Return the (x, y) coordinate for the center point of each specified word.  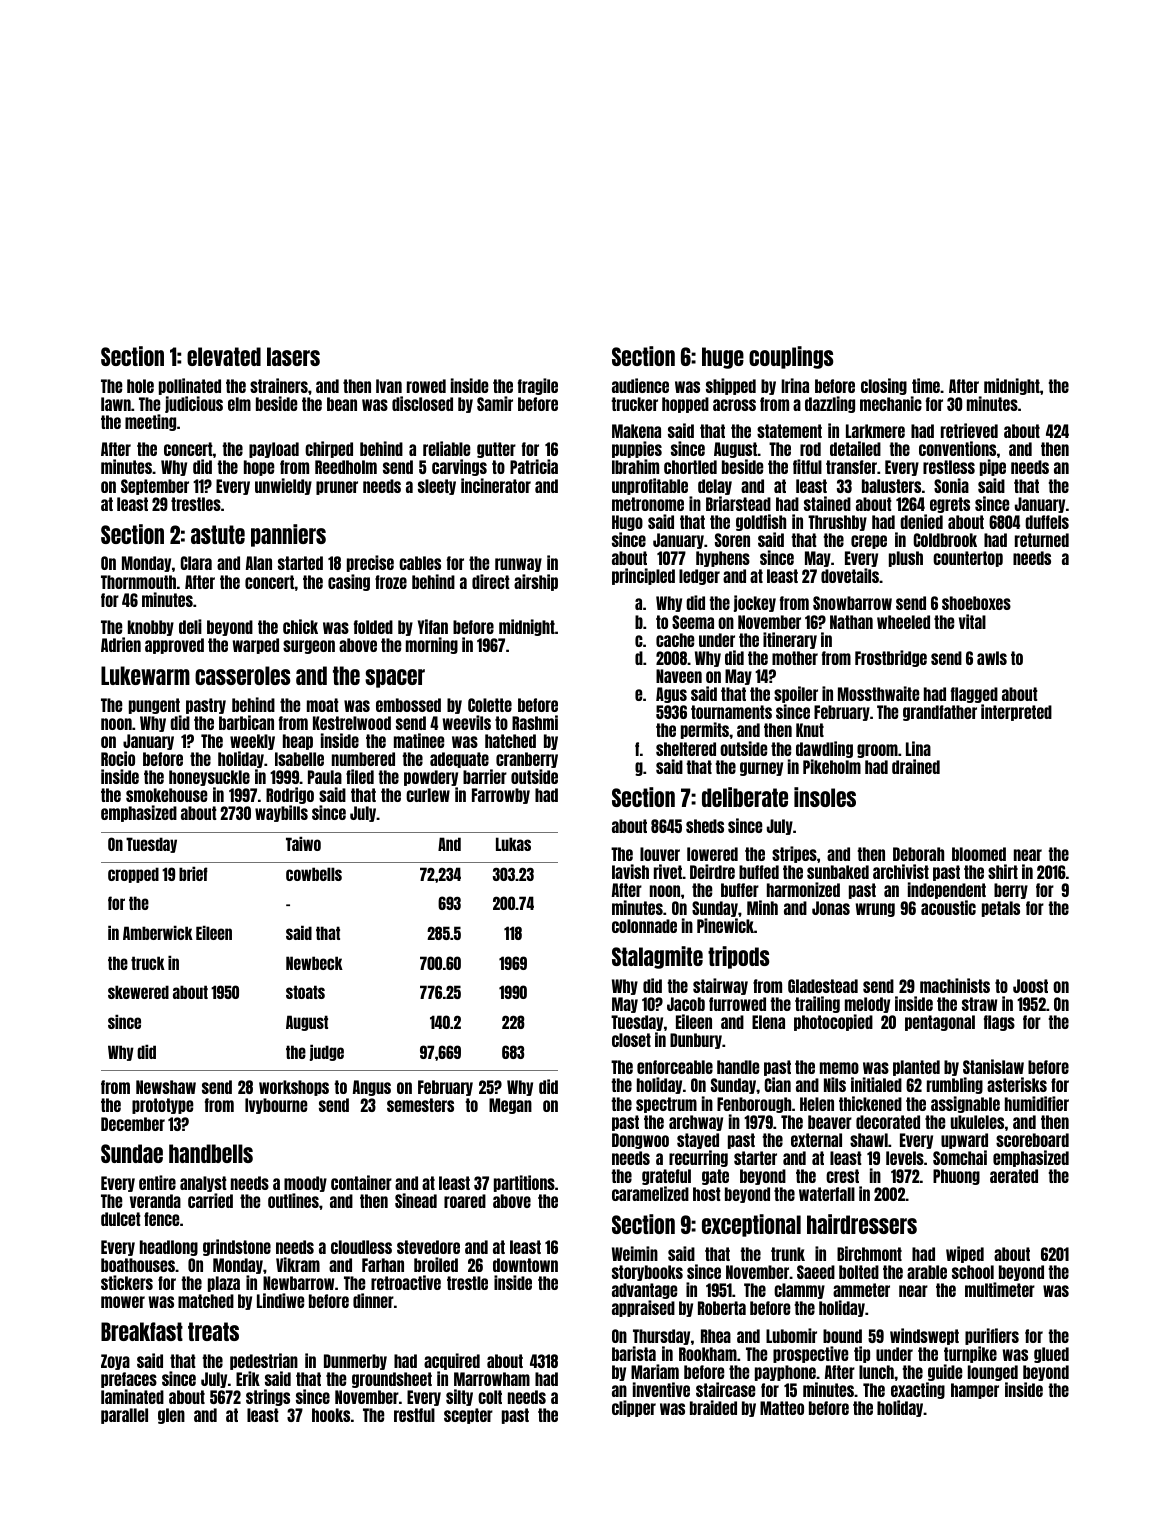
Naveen (679, 676)
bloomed (979, 854)
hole (140, 386)
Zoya (115, 1362)
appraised (643, 1309)
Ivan (389, 386)
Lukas (513, 844)
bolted (859, 1272)
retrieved (969, 430)
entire (157, 1182)
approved (174, 646)
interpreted (1016, 712)
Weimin (635, 1253)
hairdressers (862, 1224)
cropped (133, 875)
